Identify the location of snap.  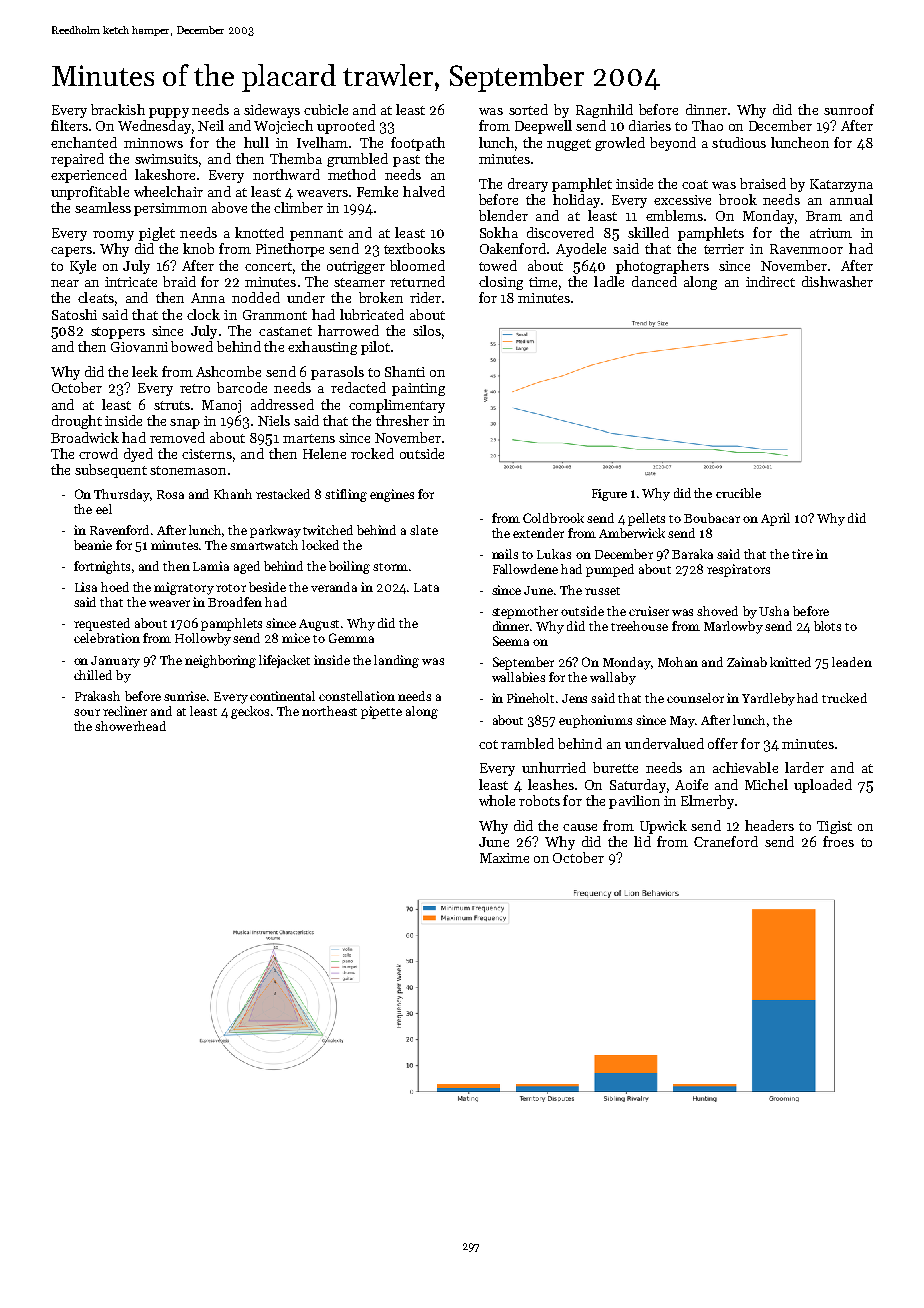
(185, 424).
